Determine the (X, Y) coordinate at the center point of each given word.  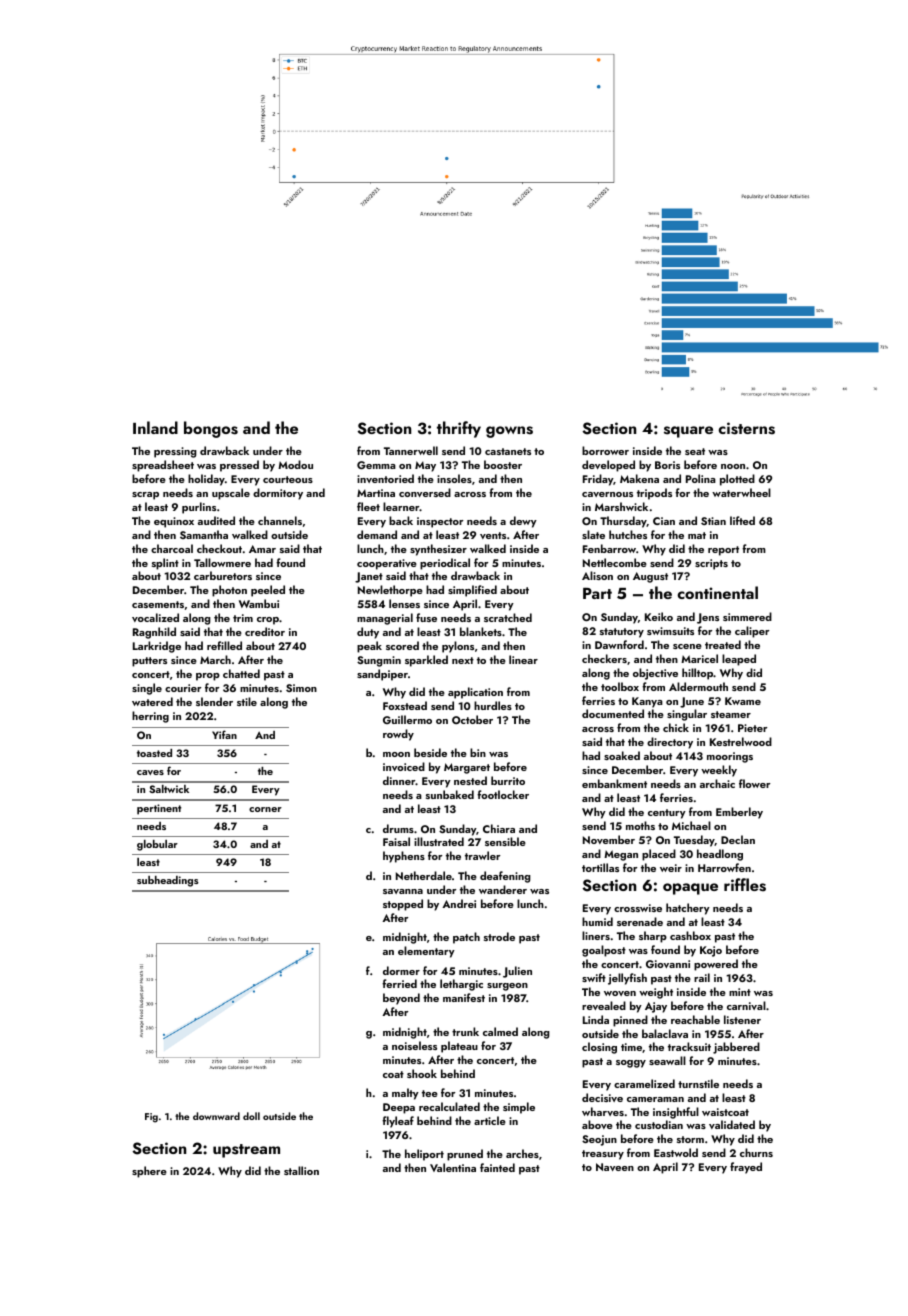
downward (216, 1116)
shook (422, 1073)
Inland (155, 427)
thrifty (459, 429)
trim (243, 618)
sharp (653, 937)
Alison (597, 575)
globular (157, 845)
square (688, 432)
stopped (403, 905)
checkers (604, 658)
